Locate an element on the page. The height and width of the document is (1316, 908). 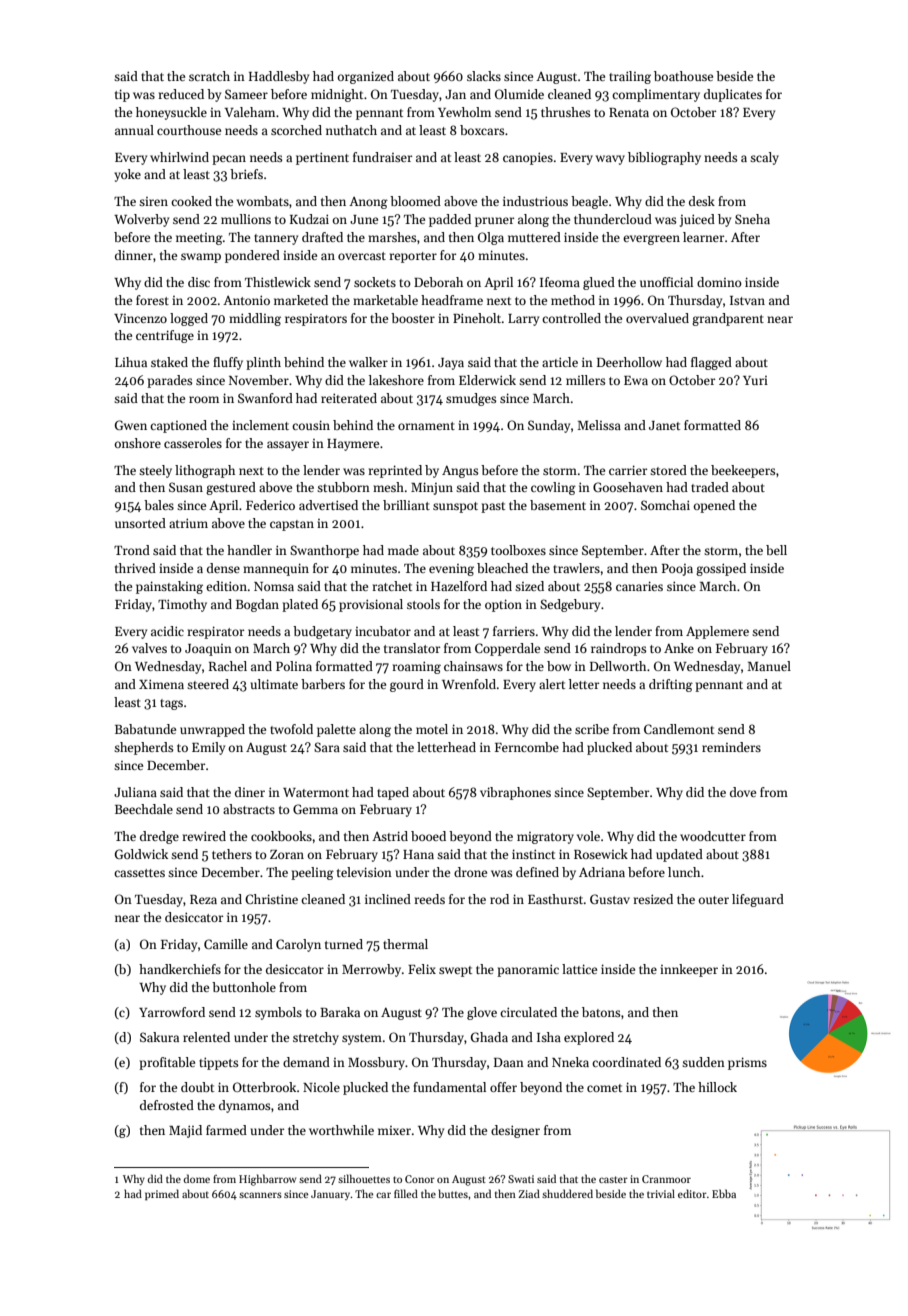
lifeguard is located at coordinates (758, 900).
